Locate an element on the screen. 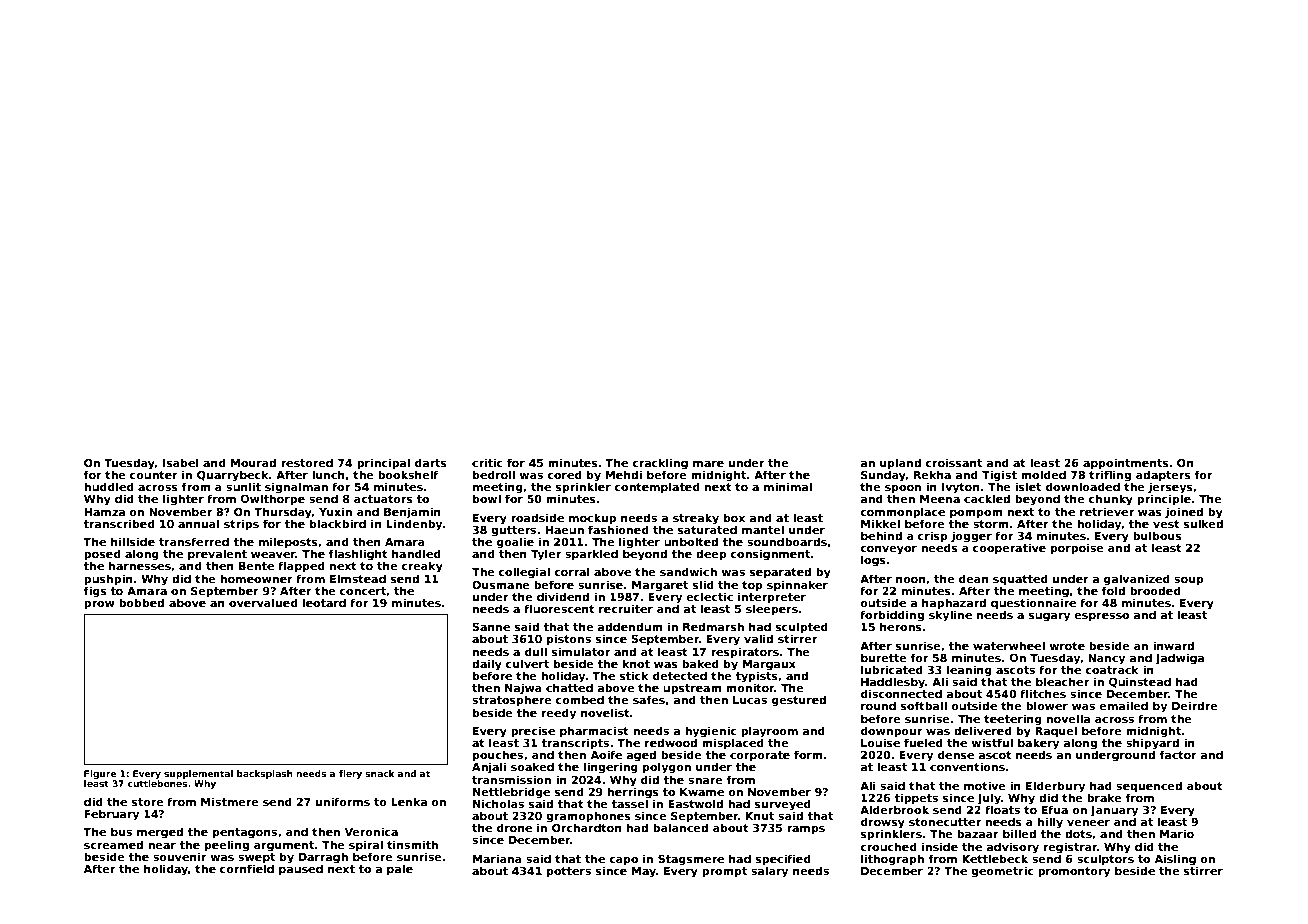  Veronica is located at coordinates (371, 831).
